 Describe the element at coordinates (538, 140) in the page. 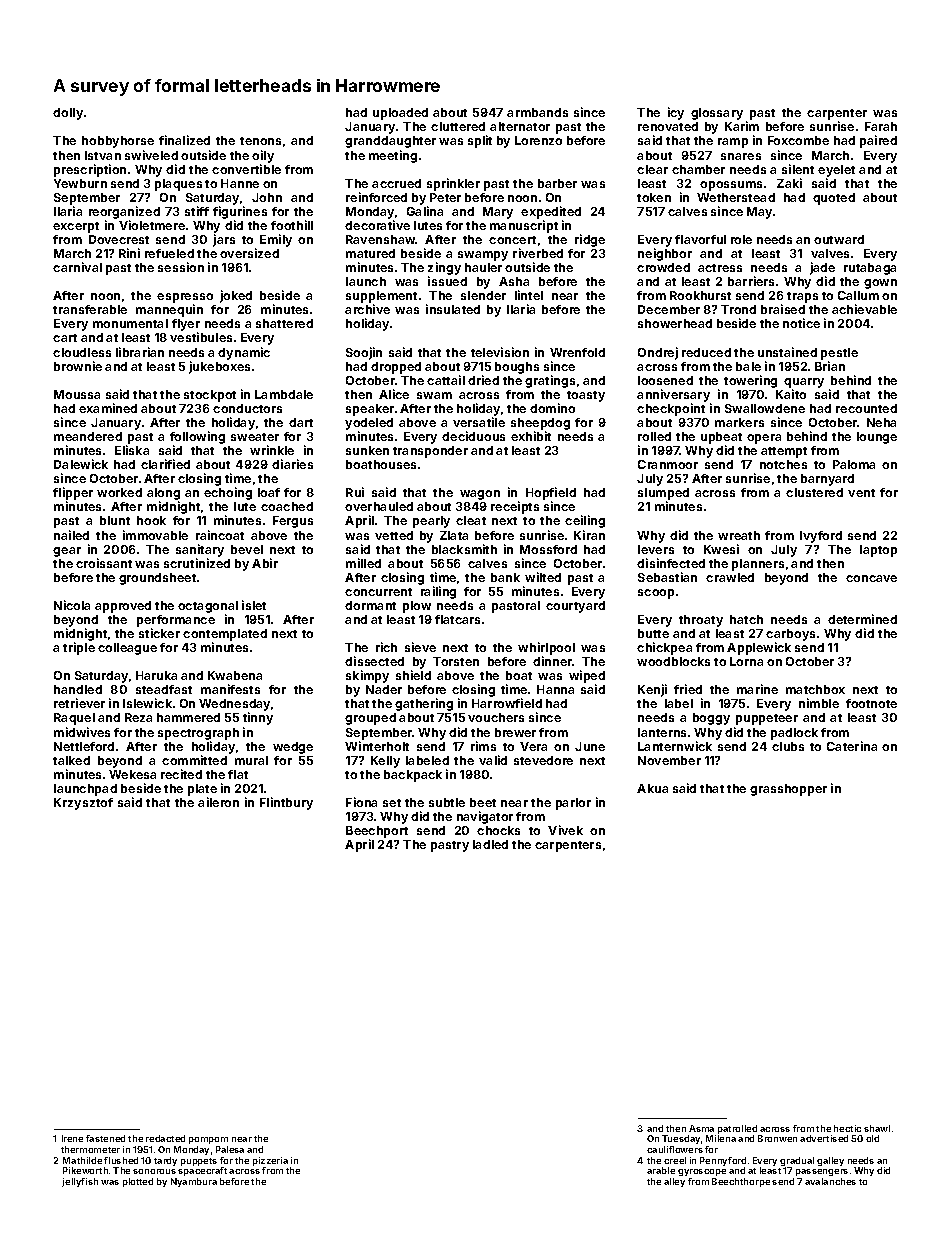

I see `Lorenzo` at that location.
